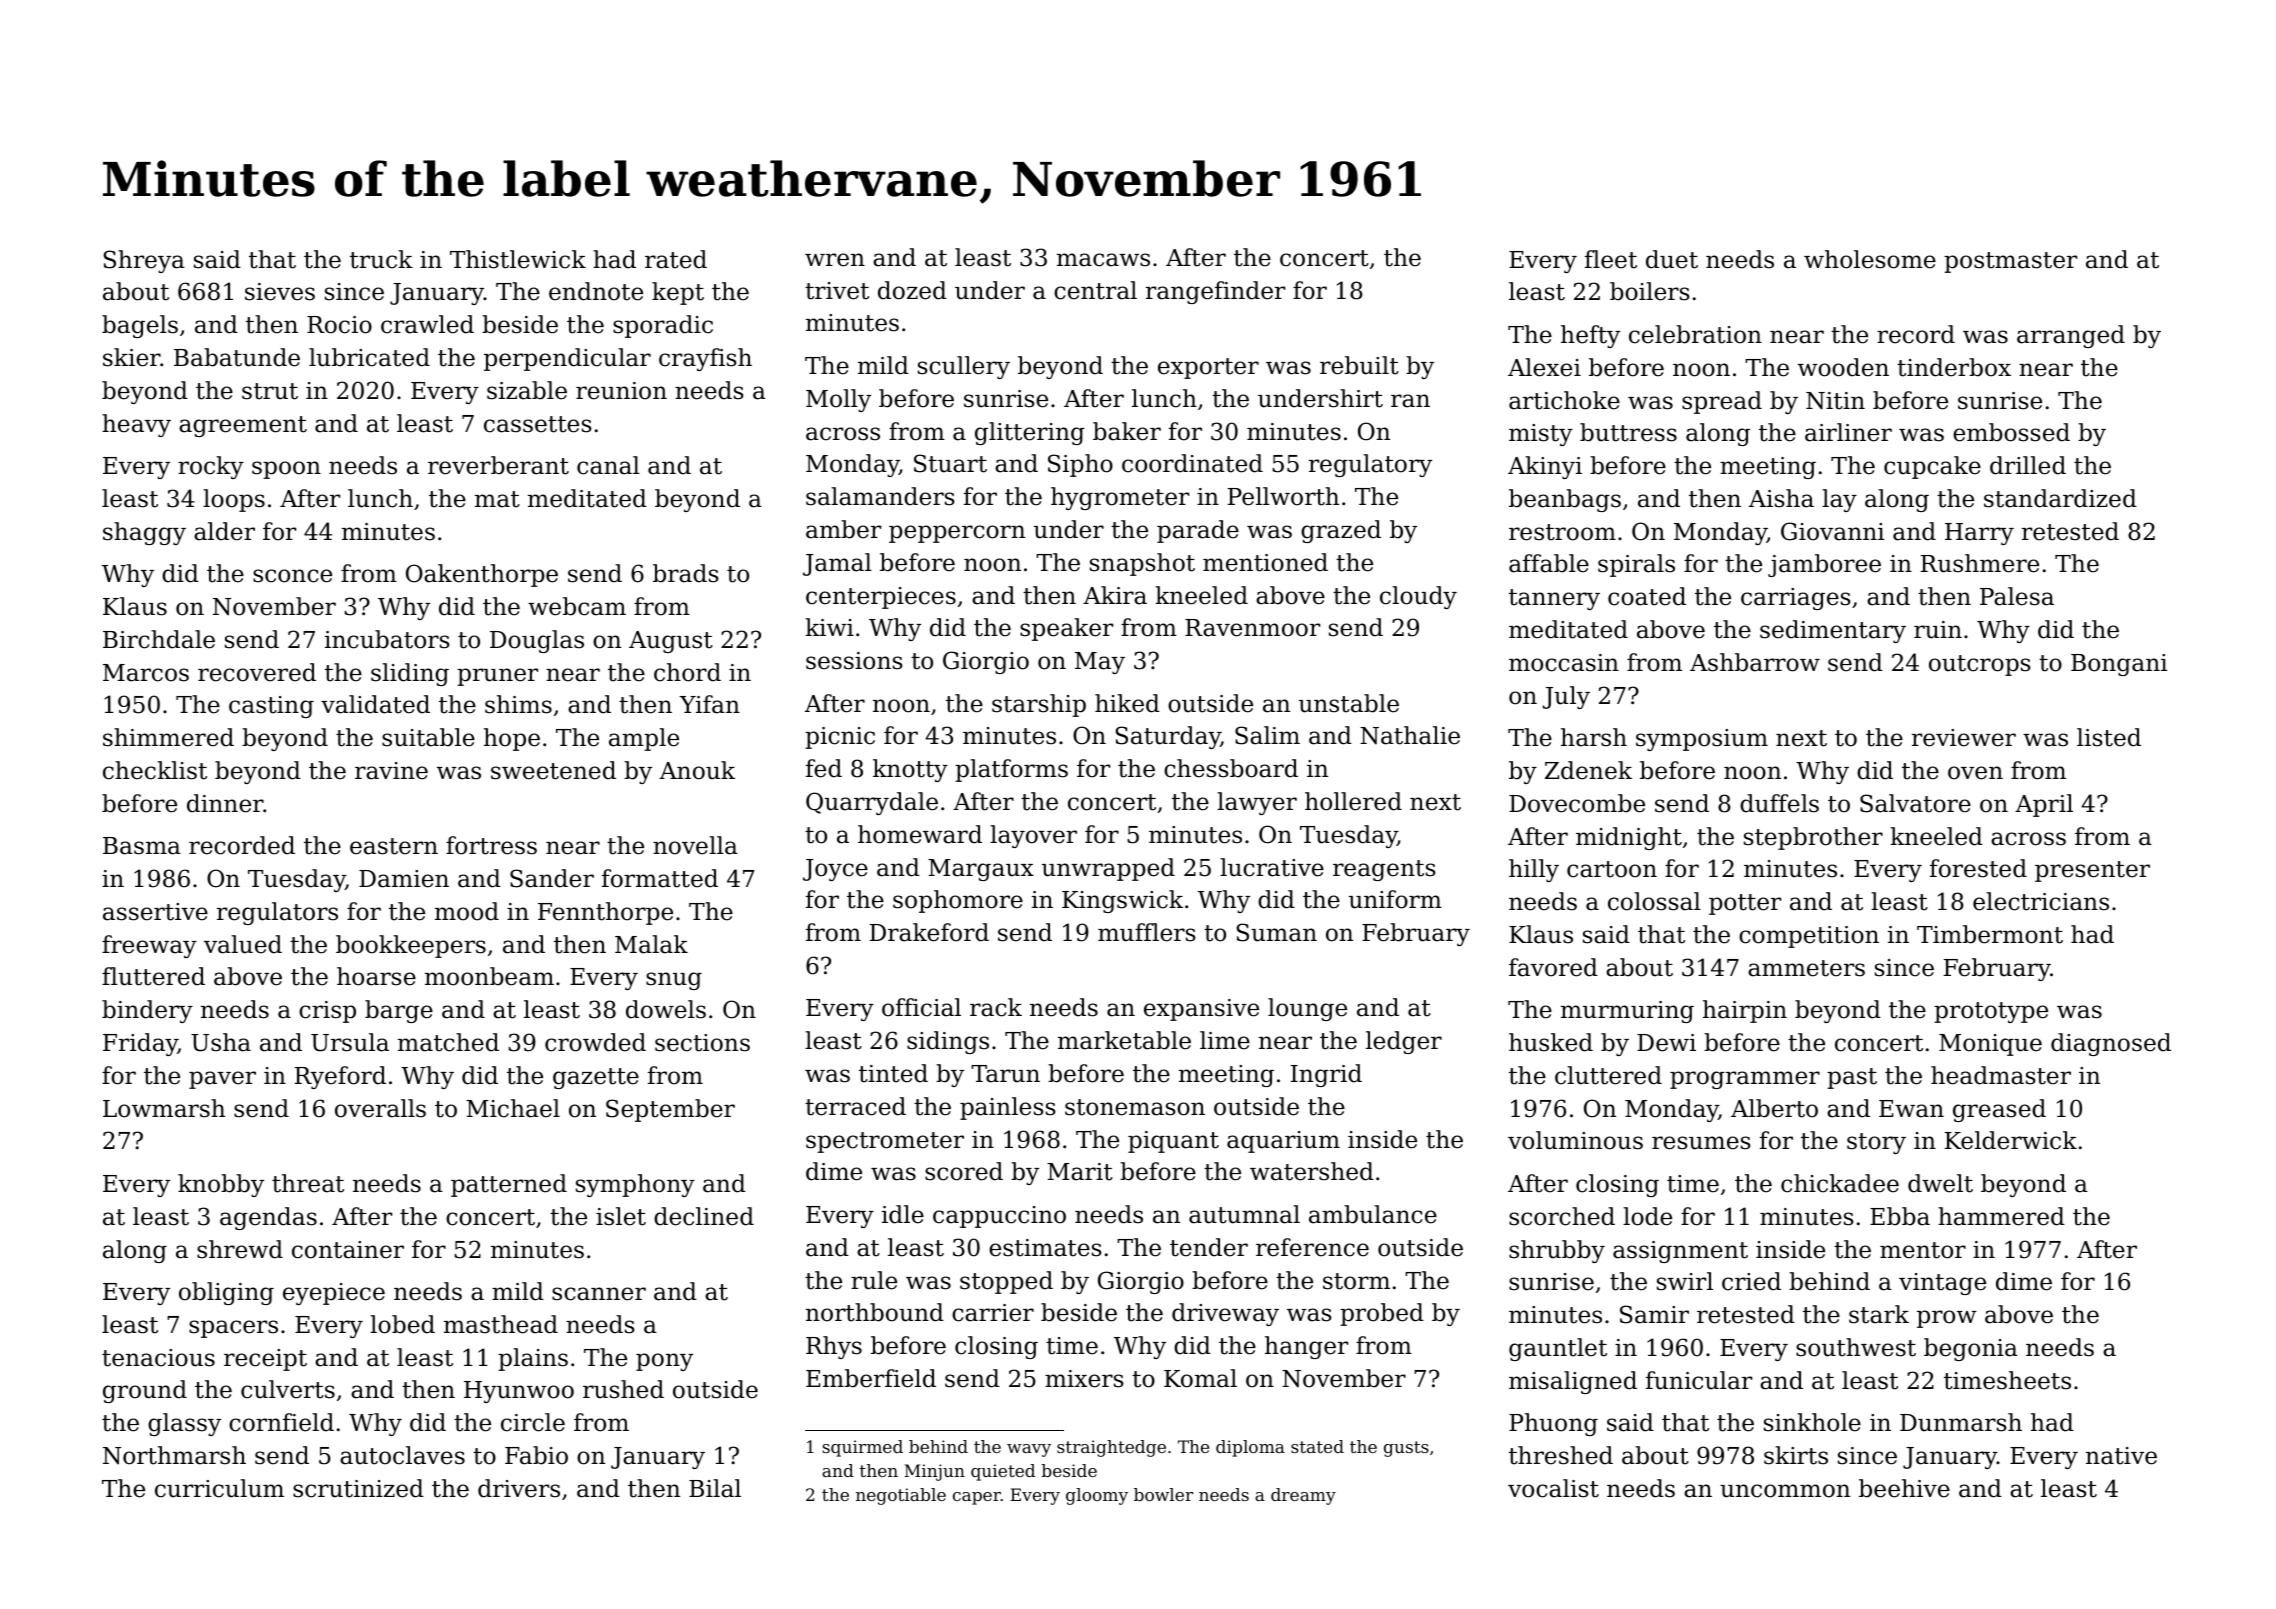  I want to click on Shreya, so click(144, 261).
